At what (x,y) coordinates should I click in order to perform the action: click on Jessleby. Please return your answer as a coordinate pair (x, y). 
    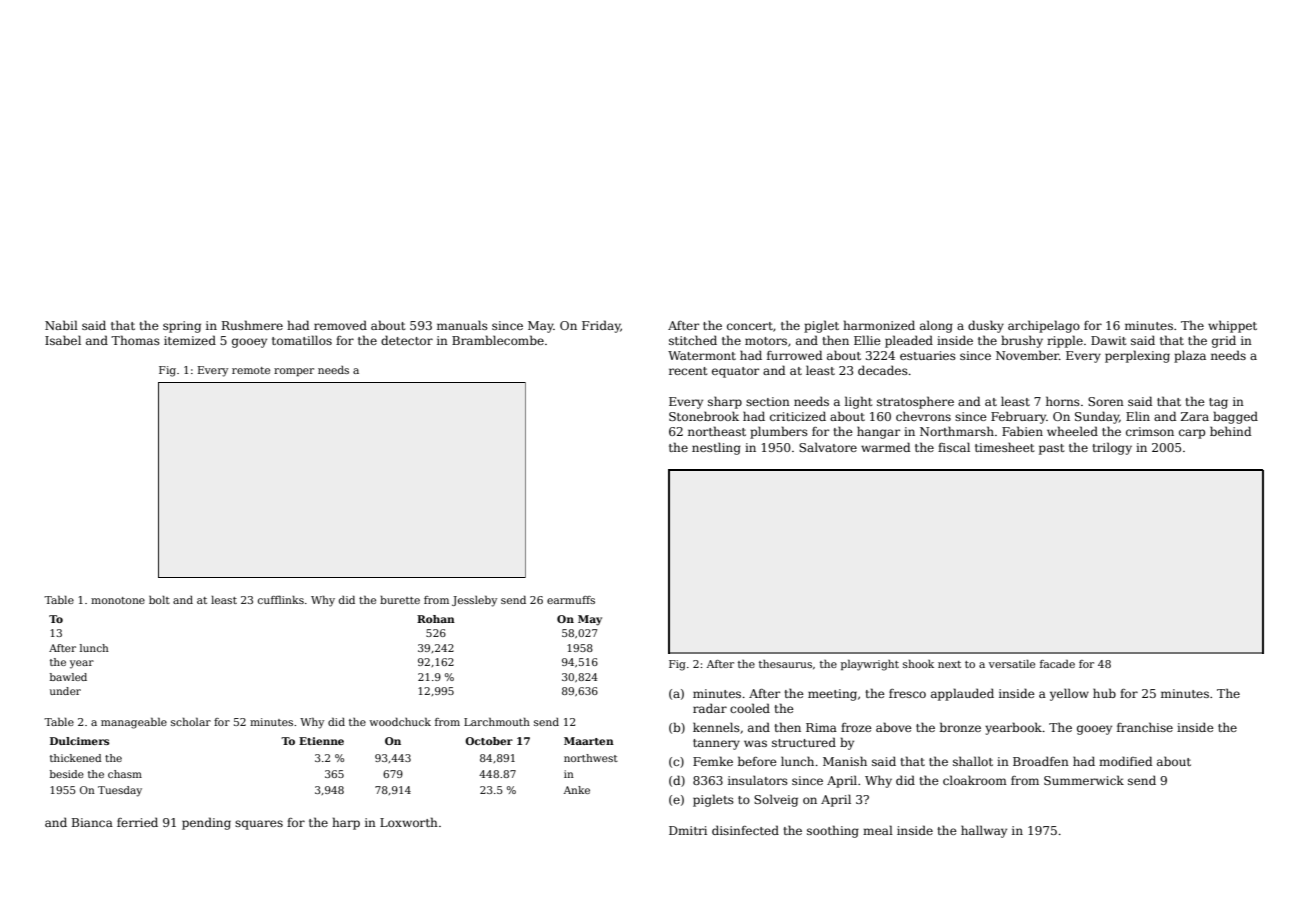
    Looking at the image, I should click on (474, 601).
